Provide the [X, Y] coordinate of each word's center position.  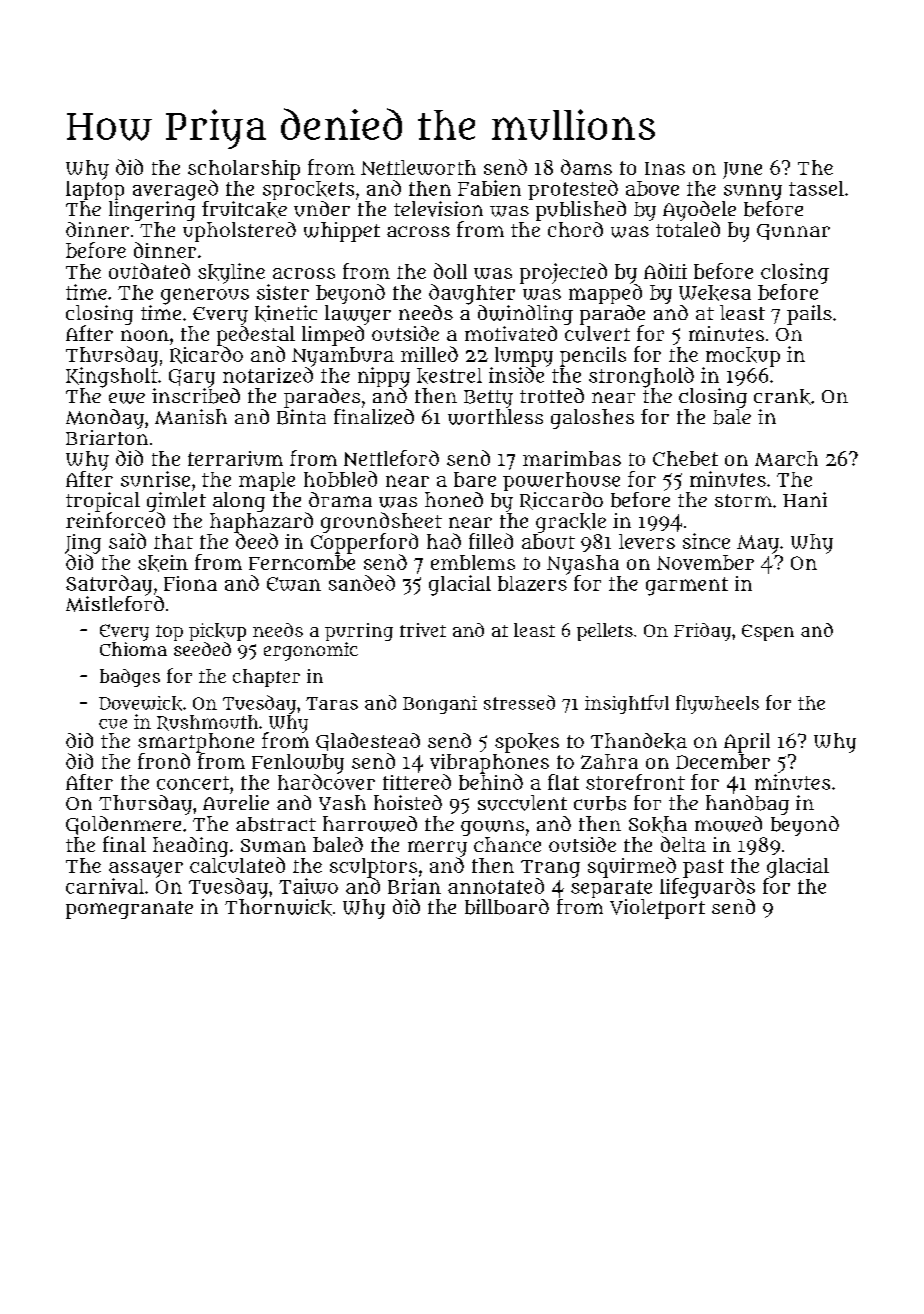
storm [743, 500]
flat [563, 782]
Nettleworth [418, 167]
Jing [83, 544]
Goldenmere [123, 825]
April [747, 743]
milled [429, 354]
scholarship [244, 170]
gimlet [176, 502]
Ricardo [206, 355]
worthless [495, 417]
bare [475, 479]
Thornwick [278, 907]
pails [809, 315]
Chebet [685, 458]
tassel [816, 188]
